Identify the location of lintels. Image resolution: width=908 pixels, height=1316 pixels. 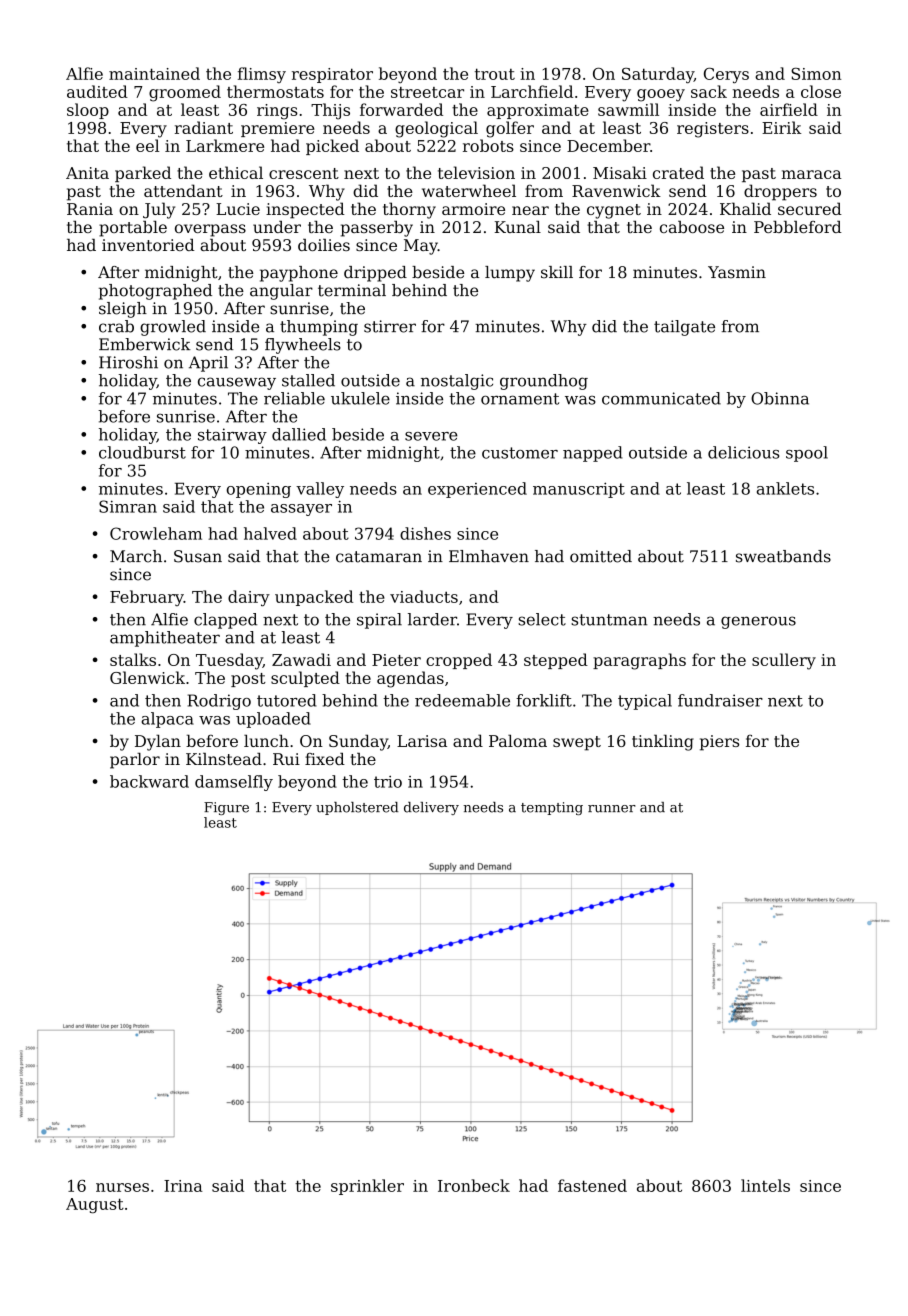
(765, 1185).
